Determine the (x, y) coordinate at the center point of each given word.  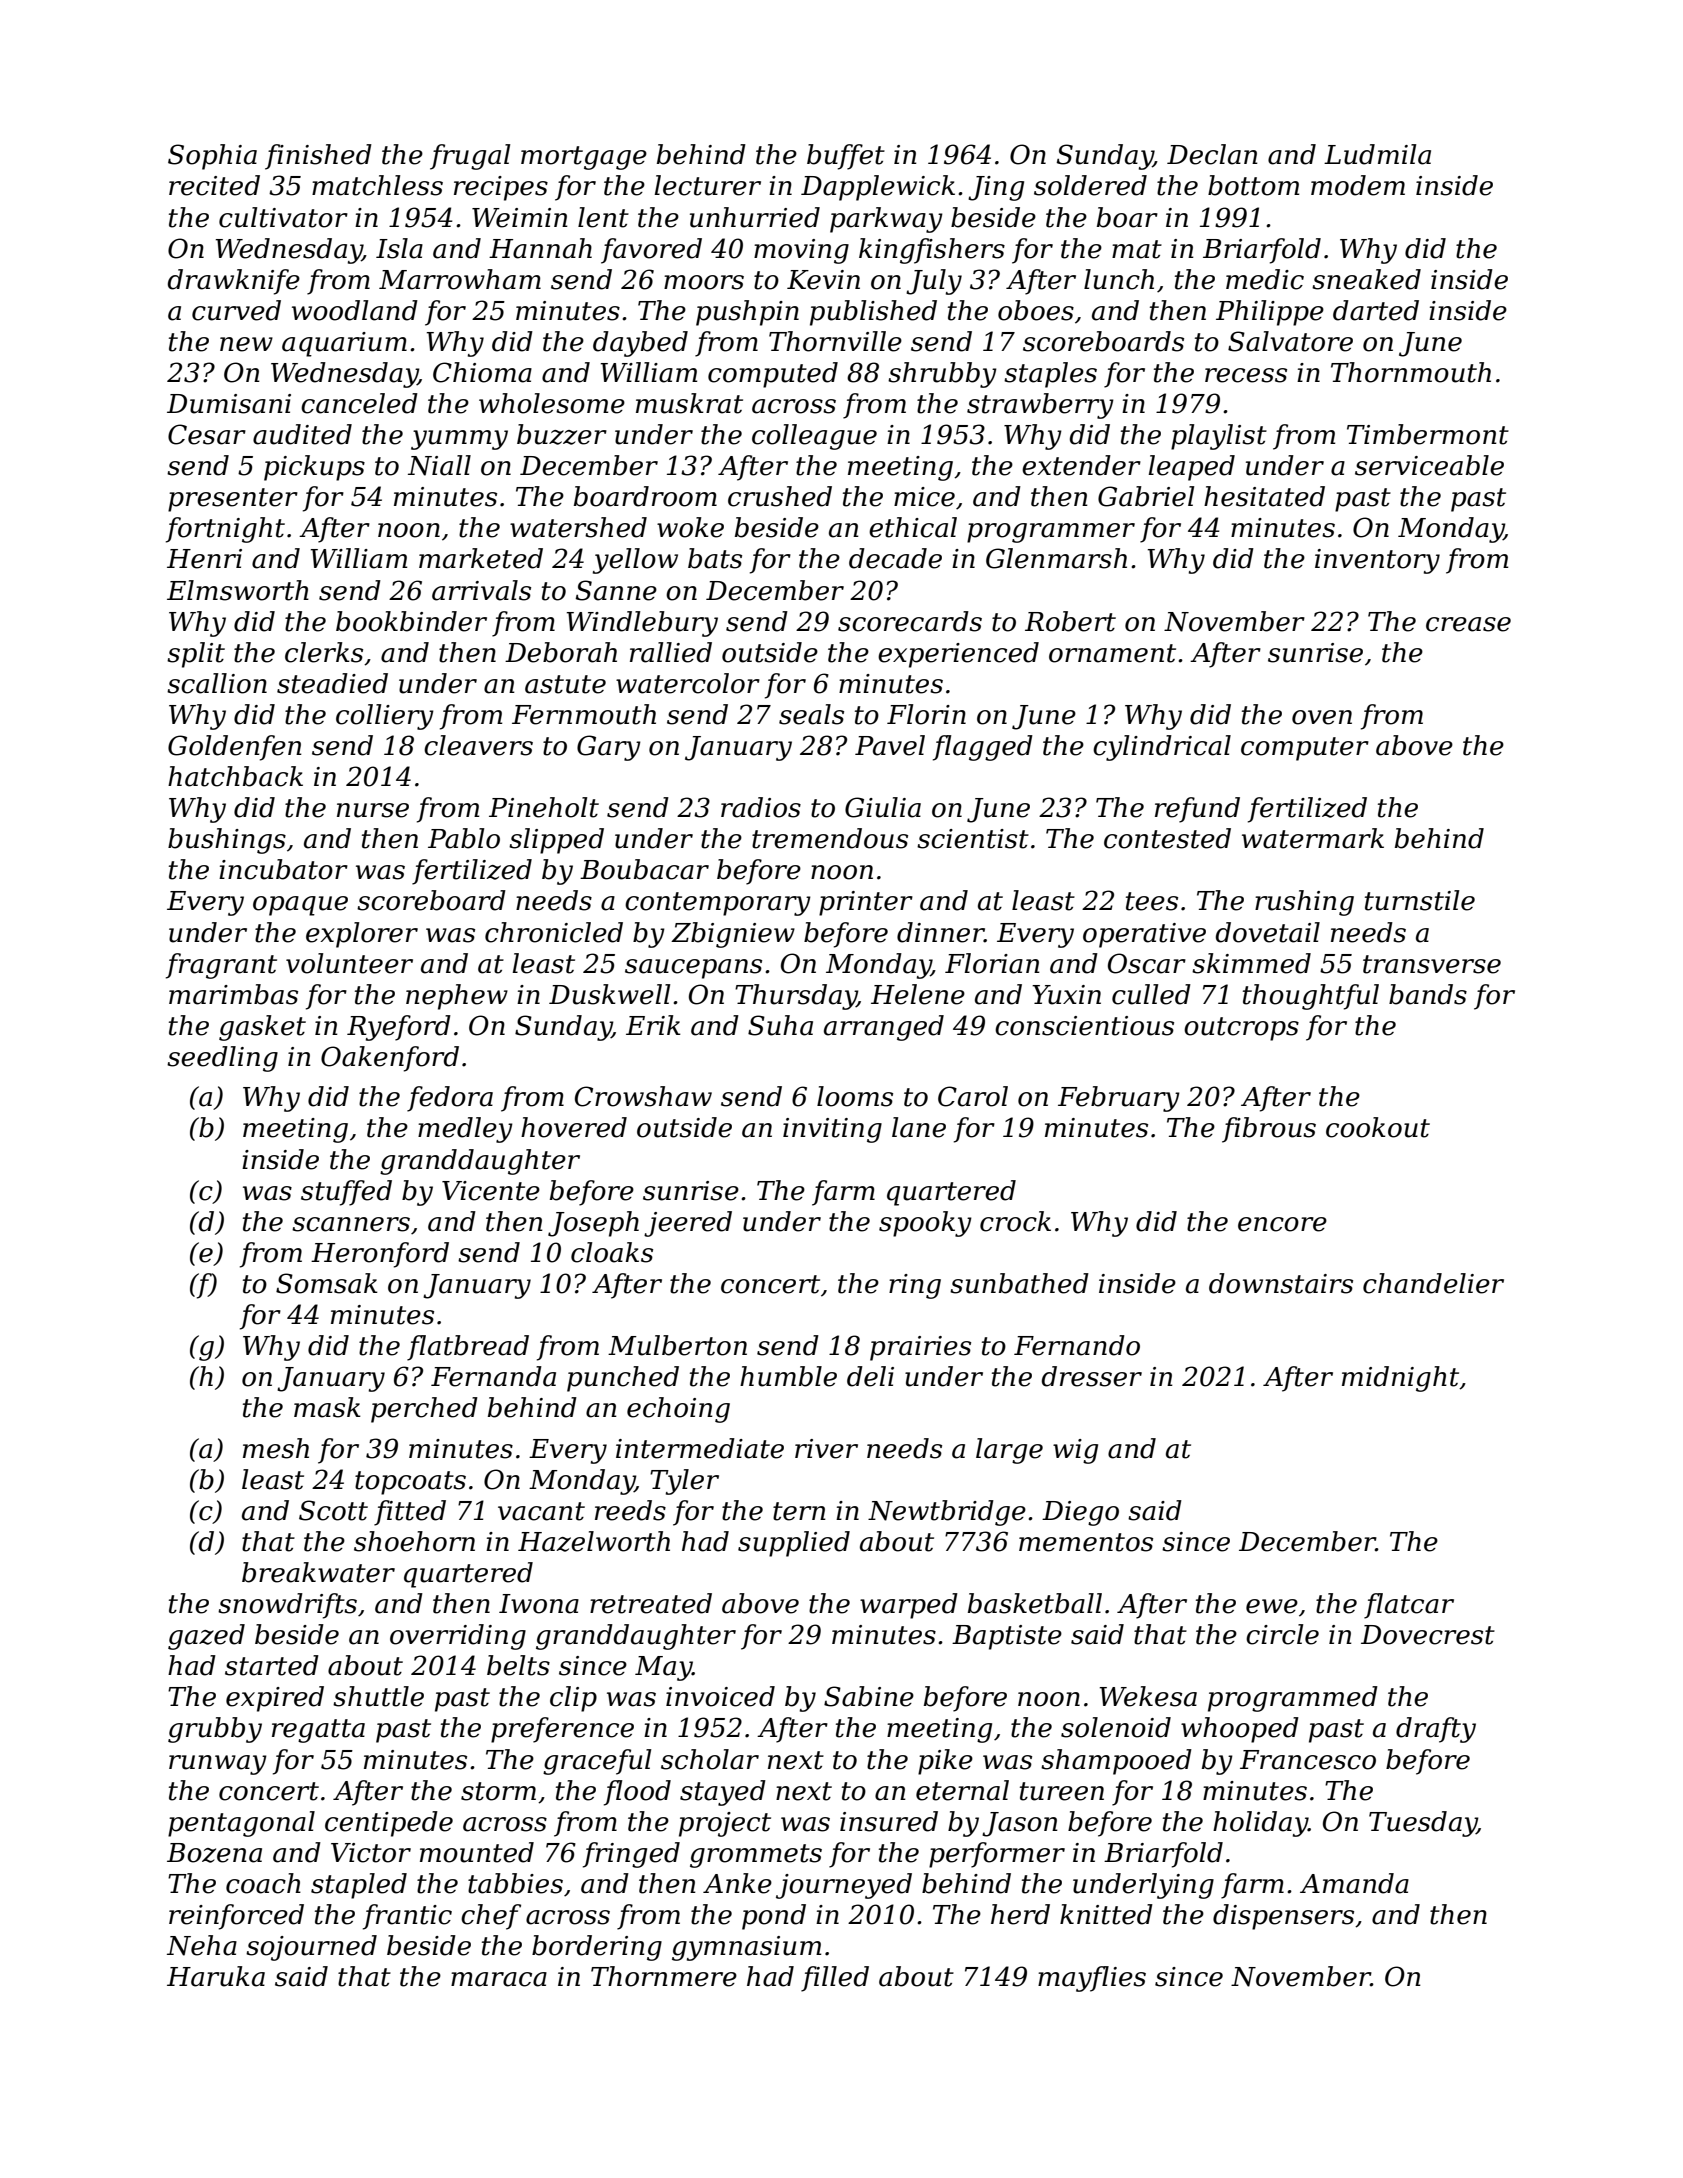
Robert (1070, 621)
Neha (202, 1945)
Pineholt (544, 807)
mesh (276, 1448)
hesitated (1264, 496)
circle (1282, 1634)
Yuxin (1066, 995)
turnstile (1420, 900)
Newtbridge (947, 1513)
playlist (1219, 437)
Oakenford (390, 1059)
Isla (399, 248)
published (873, 313)
